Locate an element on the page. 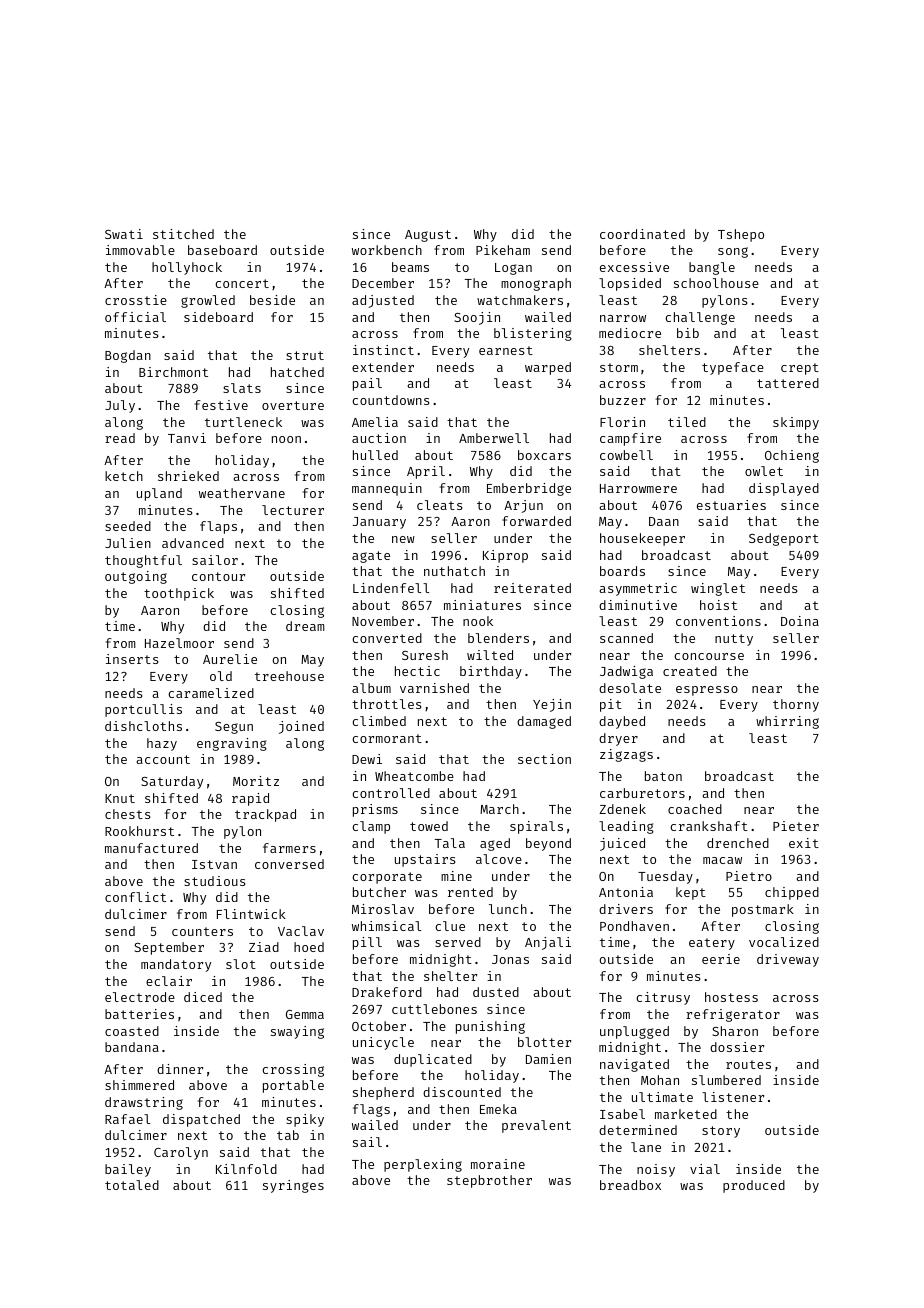 This document has height=1308, width=924. refrigerator is located at coordinates (733, 1015).
